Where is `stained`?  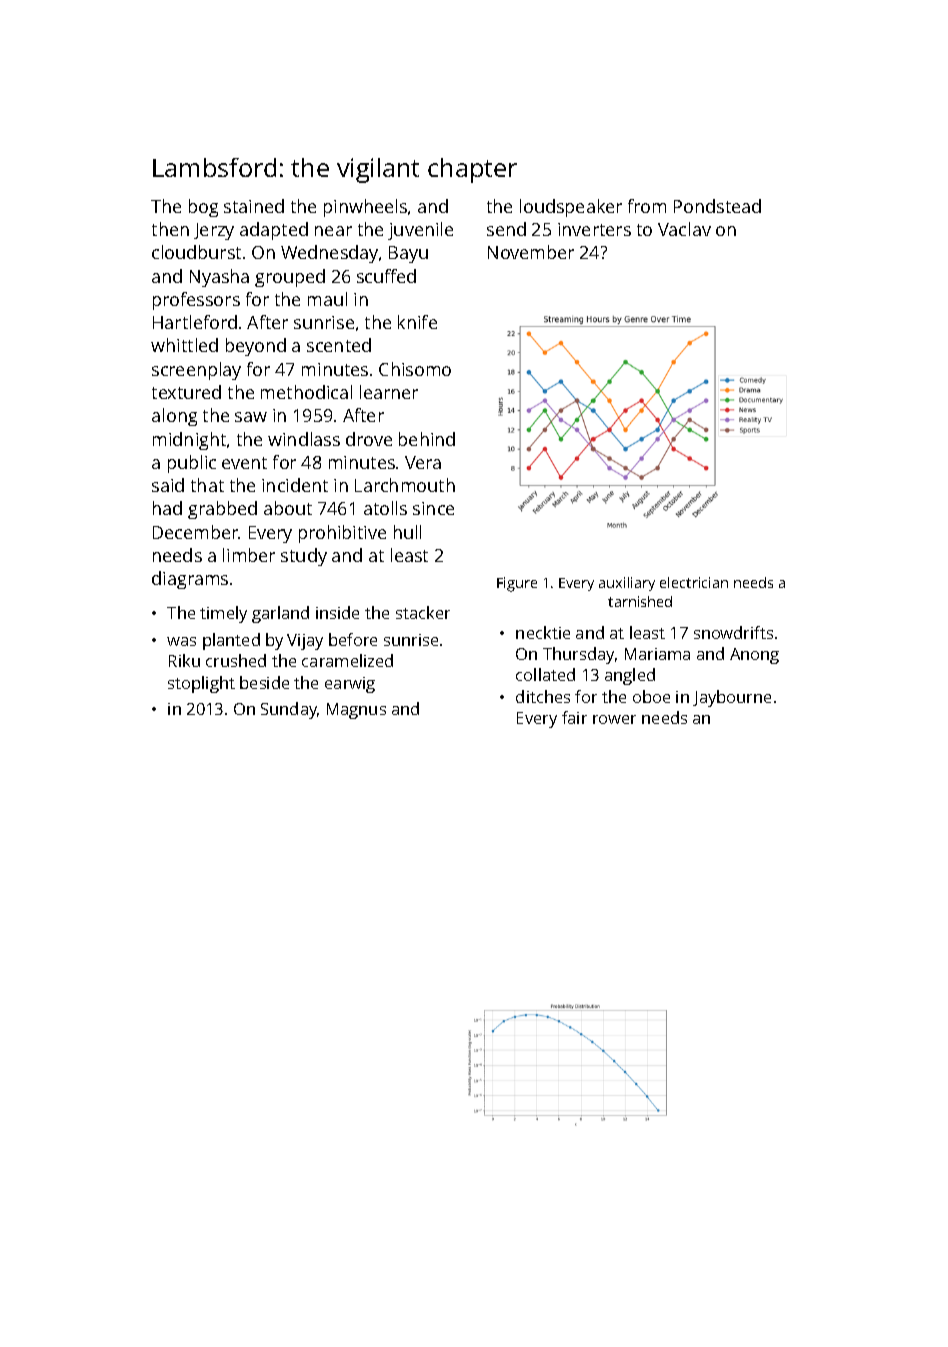
stained is located at coordinates (254, 206).
